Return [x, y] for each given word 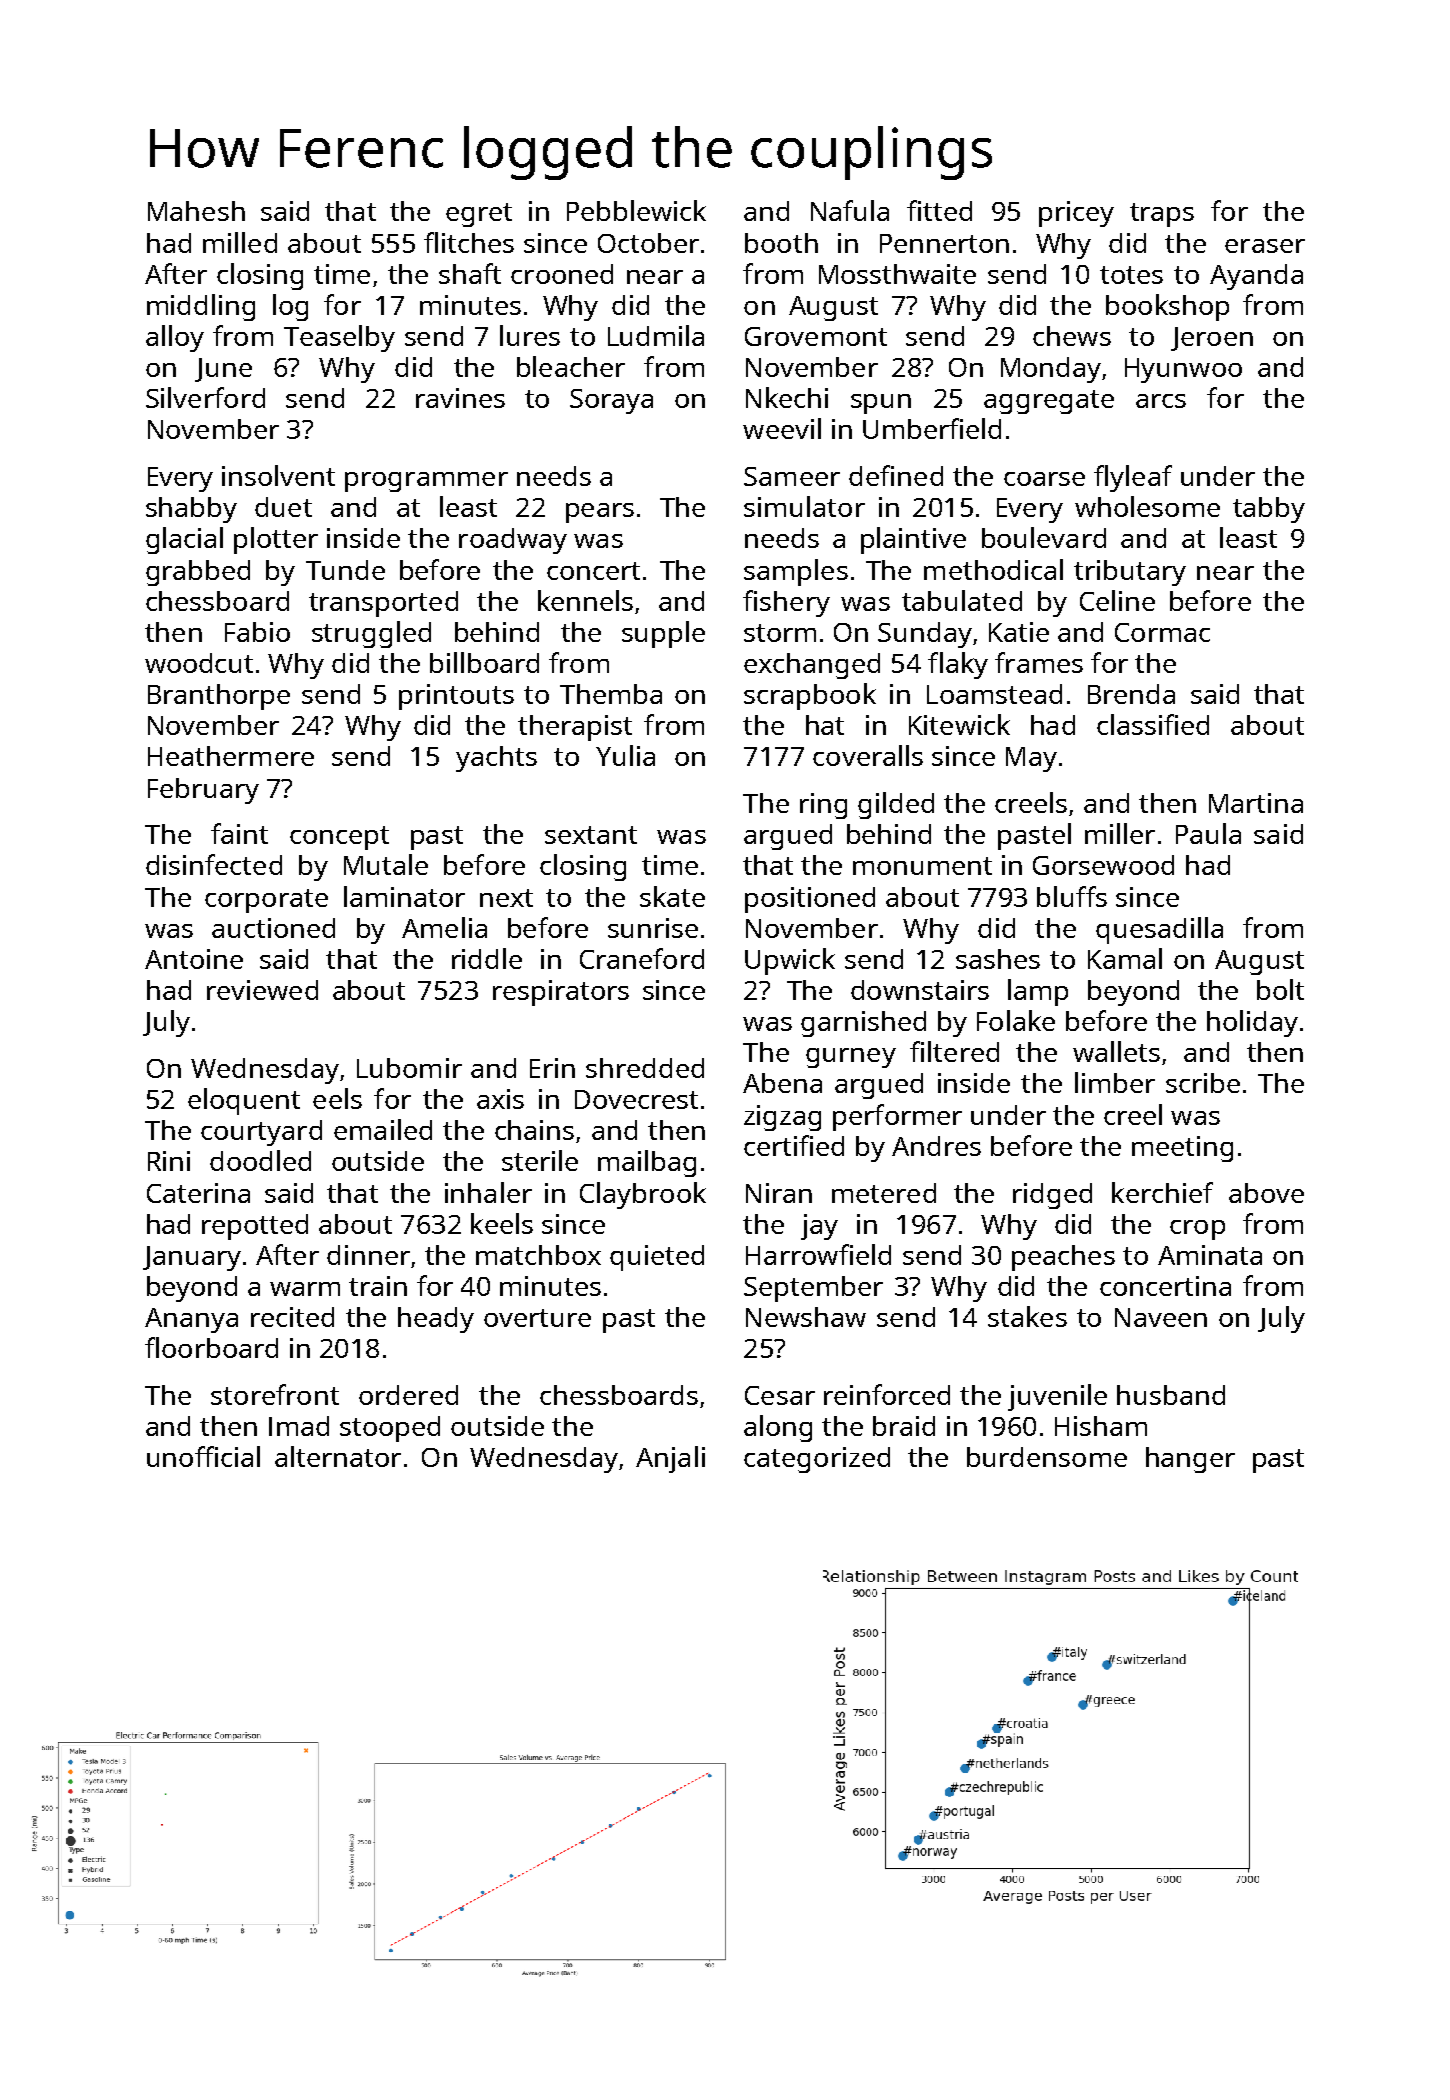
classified [1153, 724]
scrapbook [810, 696]
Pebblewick [636, 210]
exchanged [812, 666]
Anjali [670, 1459]
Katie [1019, 632]
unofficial [203, 1456]
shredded [645, 1068]
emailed [383, 1129]
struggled [371, 634]
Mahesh [196, 211]
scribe [1203, 1083]
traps [1162, 215]
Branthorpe [219, 697]
